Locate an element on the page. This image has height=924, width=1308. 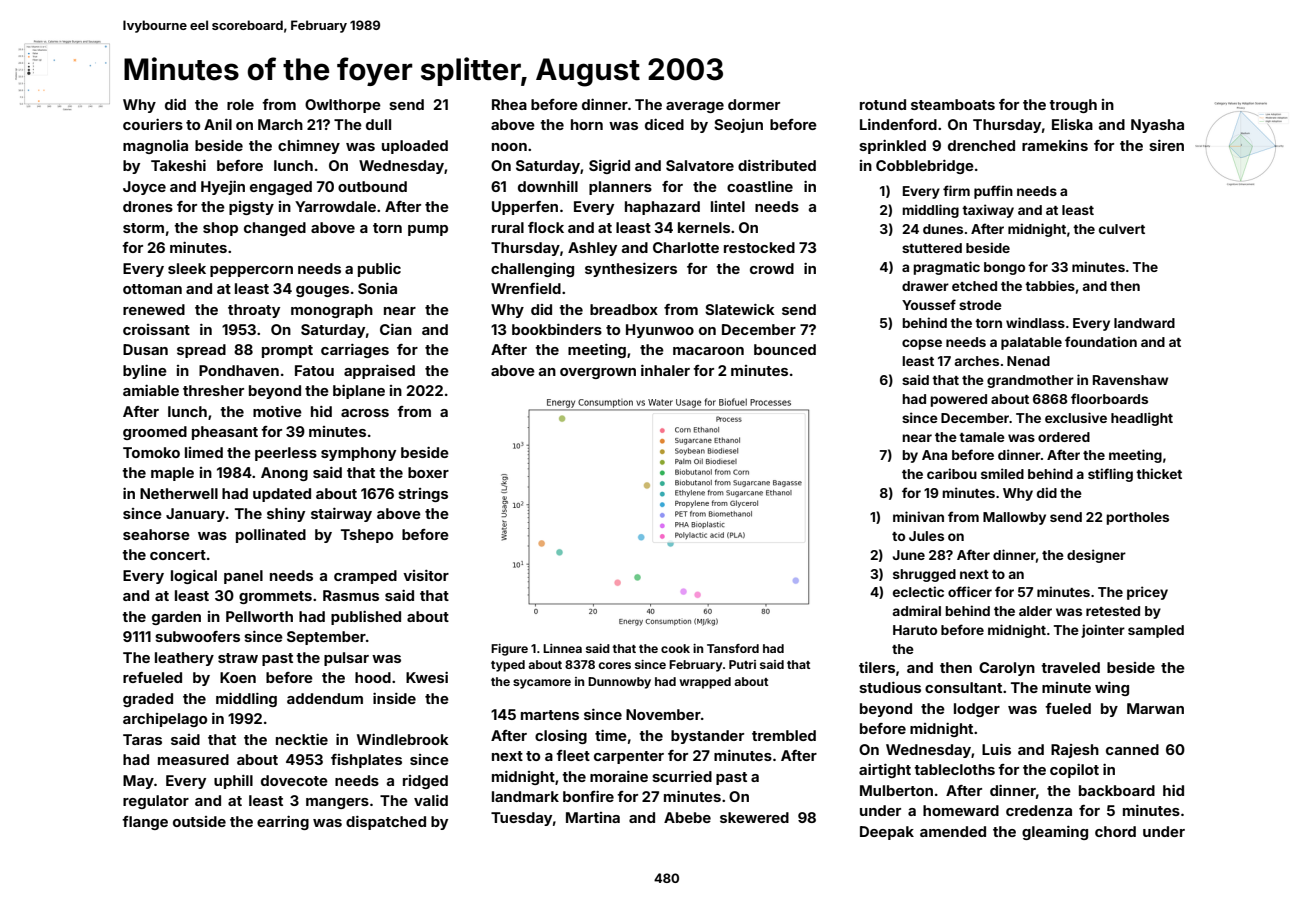
bookbinders is located at coordinates (557, 329).
